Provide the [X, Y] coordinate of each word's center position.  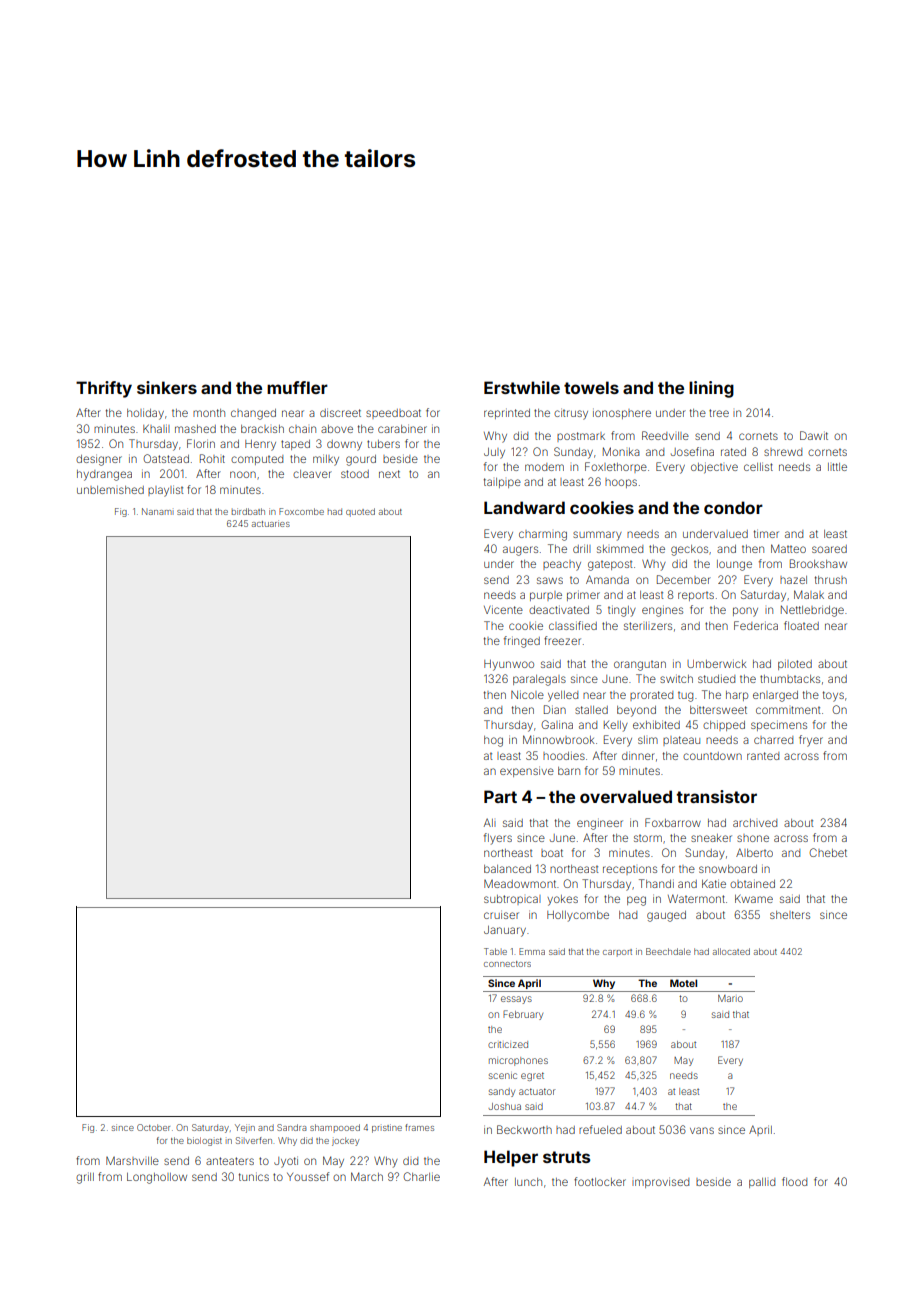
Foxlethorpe [616, 467]
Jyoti [286, 1162]
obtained [752, 884]
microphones [518, 1061]
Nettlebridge [812, 611]
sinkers [167, 387]
